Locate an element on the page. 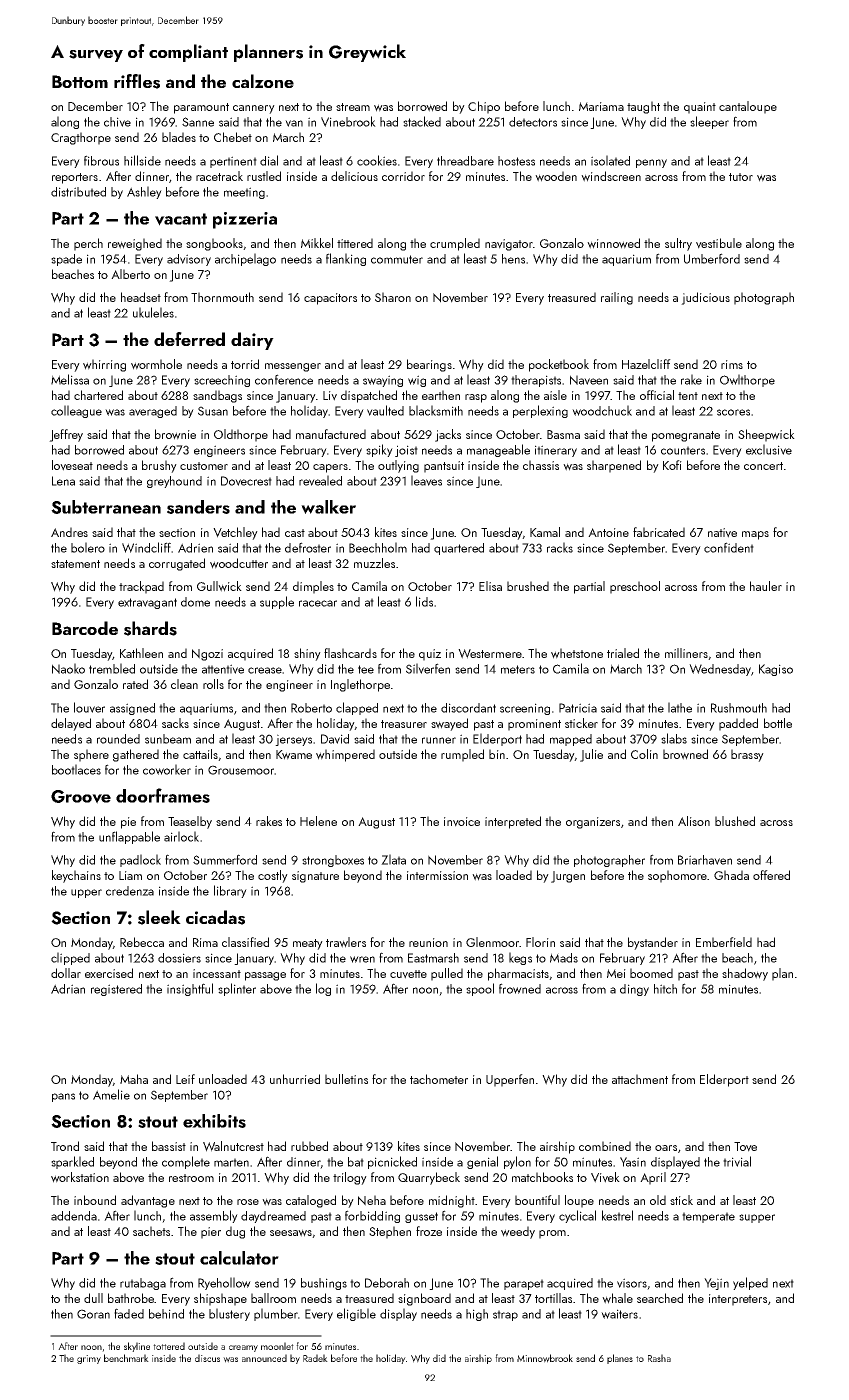 The height and width of the image is (1400, 849). Kagiso is located at coordinates (776, 670).
